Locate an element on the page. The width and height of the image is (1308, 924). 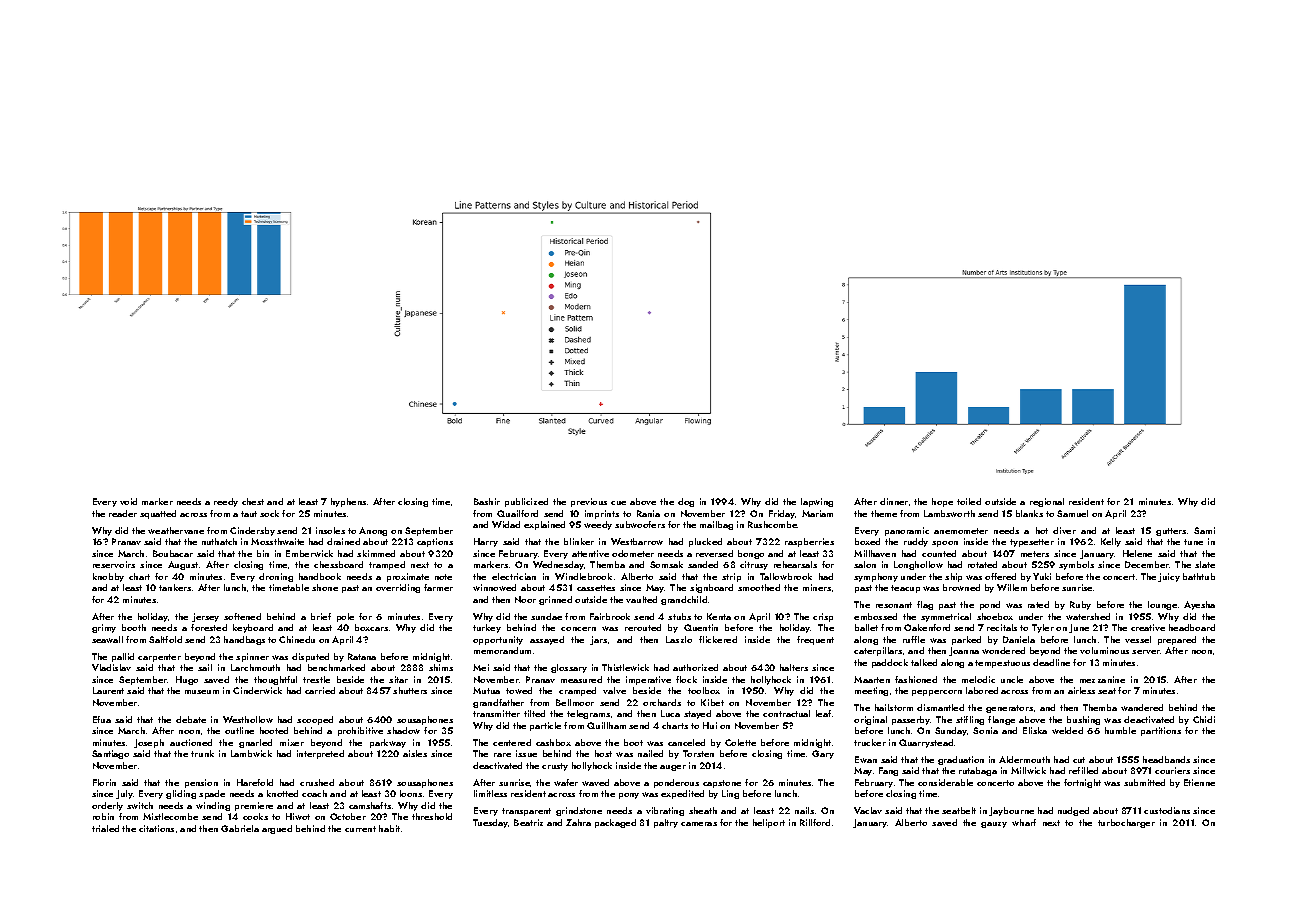
auger is located at coordinates (673, 768).
